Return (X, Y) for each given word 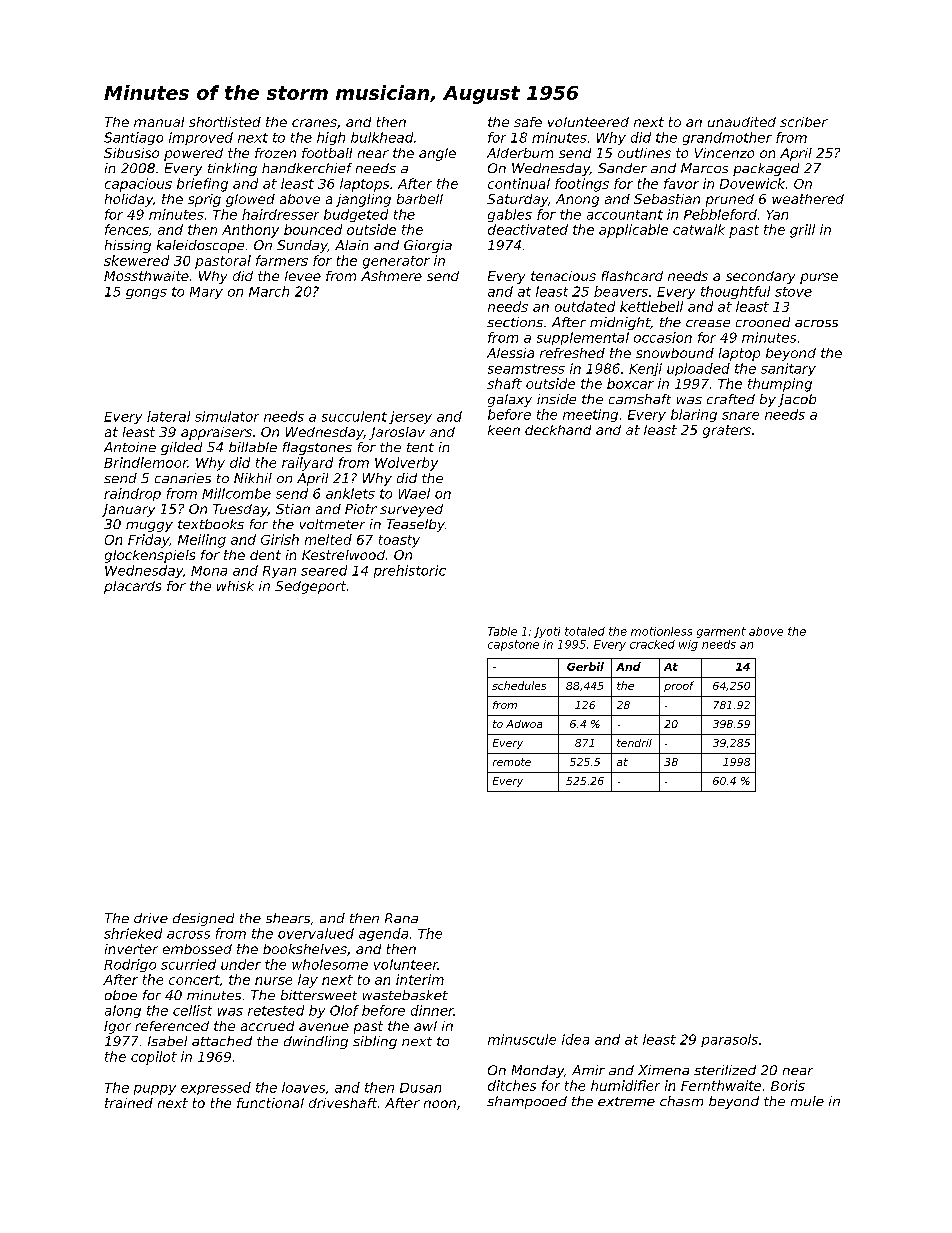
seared (324, 570)
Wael (414, 493)
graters (727, 431)
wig (688, 645)
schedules (519, 685)
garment (721, 632)
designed (203, 919)
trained (129, 1103)
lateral (168, 416)
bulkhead (382, 137)
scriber (804, 122)
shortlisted (225, 122)
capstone (513, 645)
